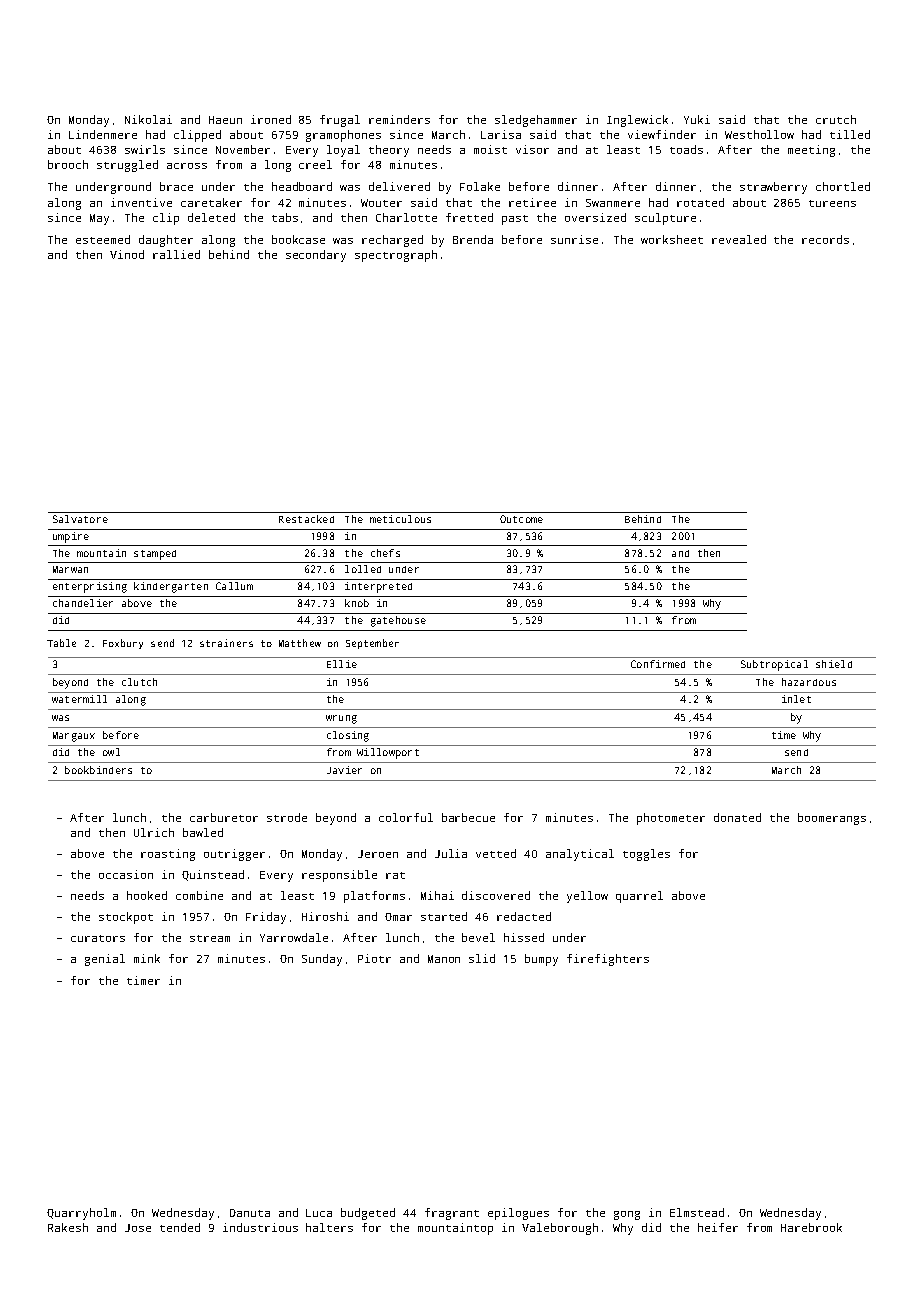  I want to click on Vinod, so click(127, 254).
